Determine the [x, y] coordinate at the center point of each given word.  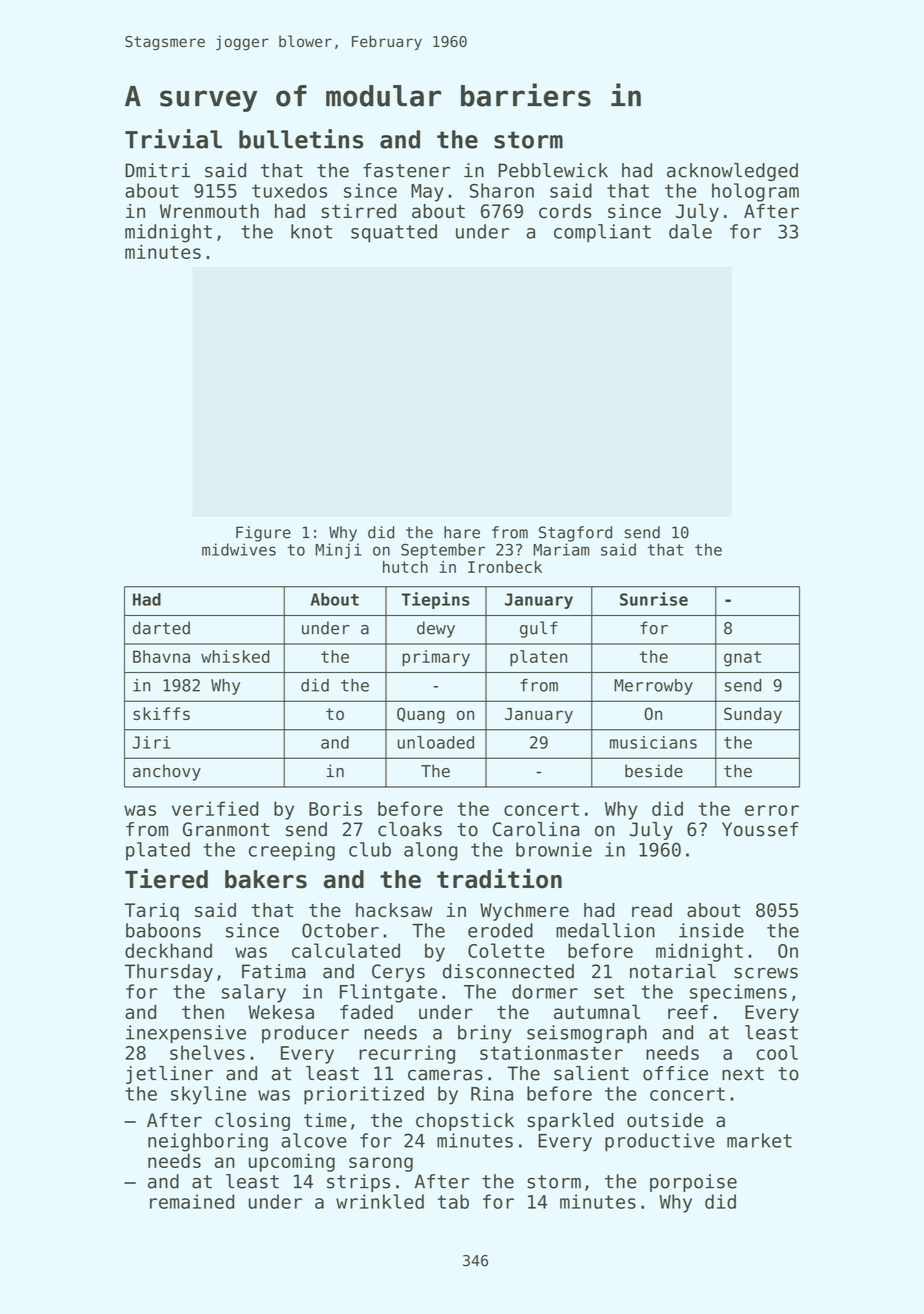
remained [192, 1201]
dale [690, 231]
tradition [499, 879]
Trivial [173, 139]
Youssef [760, 829]
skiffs [161, 713]
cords [565, 211]
